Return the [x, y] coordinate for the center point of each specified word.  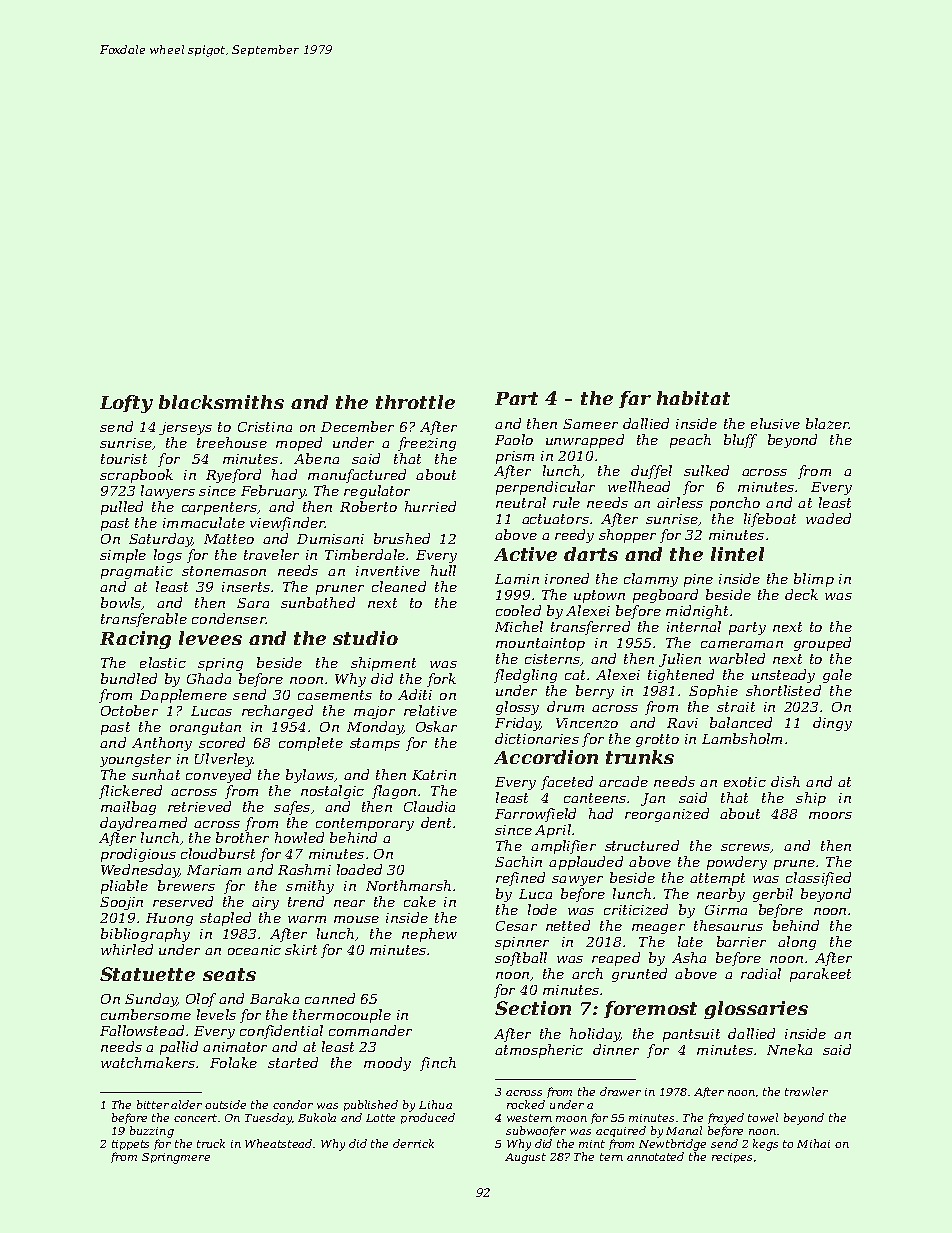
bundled [129, 678]
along [797, 943]
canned [330, 998]
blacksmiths [221, 402]
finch [438, 1064]
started [293, 1062]
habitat [693, 398]
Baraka [274, 998]
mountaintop [540, 644]
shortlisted [783, 690]
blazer [827, 423]
